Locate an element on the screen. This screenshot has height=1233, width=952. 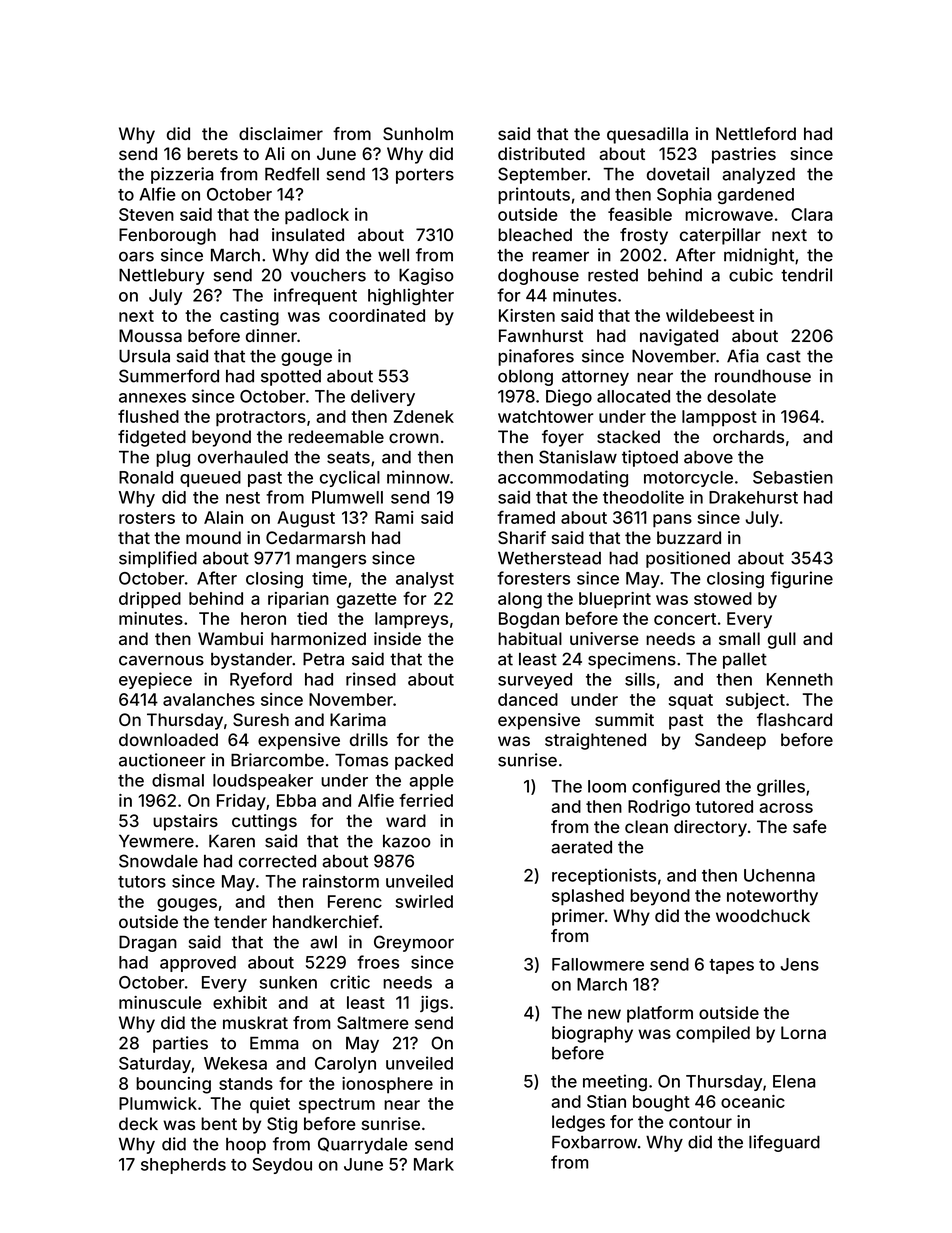
lampreys is located at coordinates (411, 620).
